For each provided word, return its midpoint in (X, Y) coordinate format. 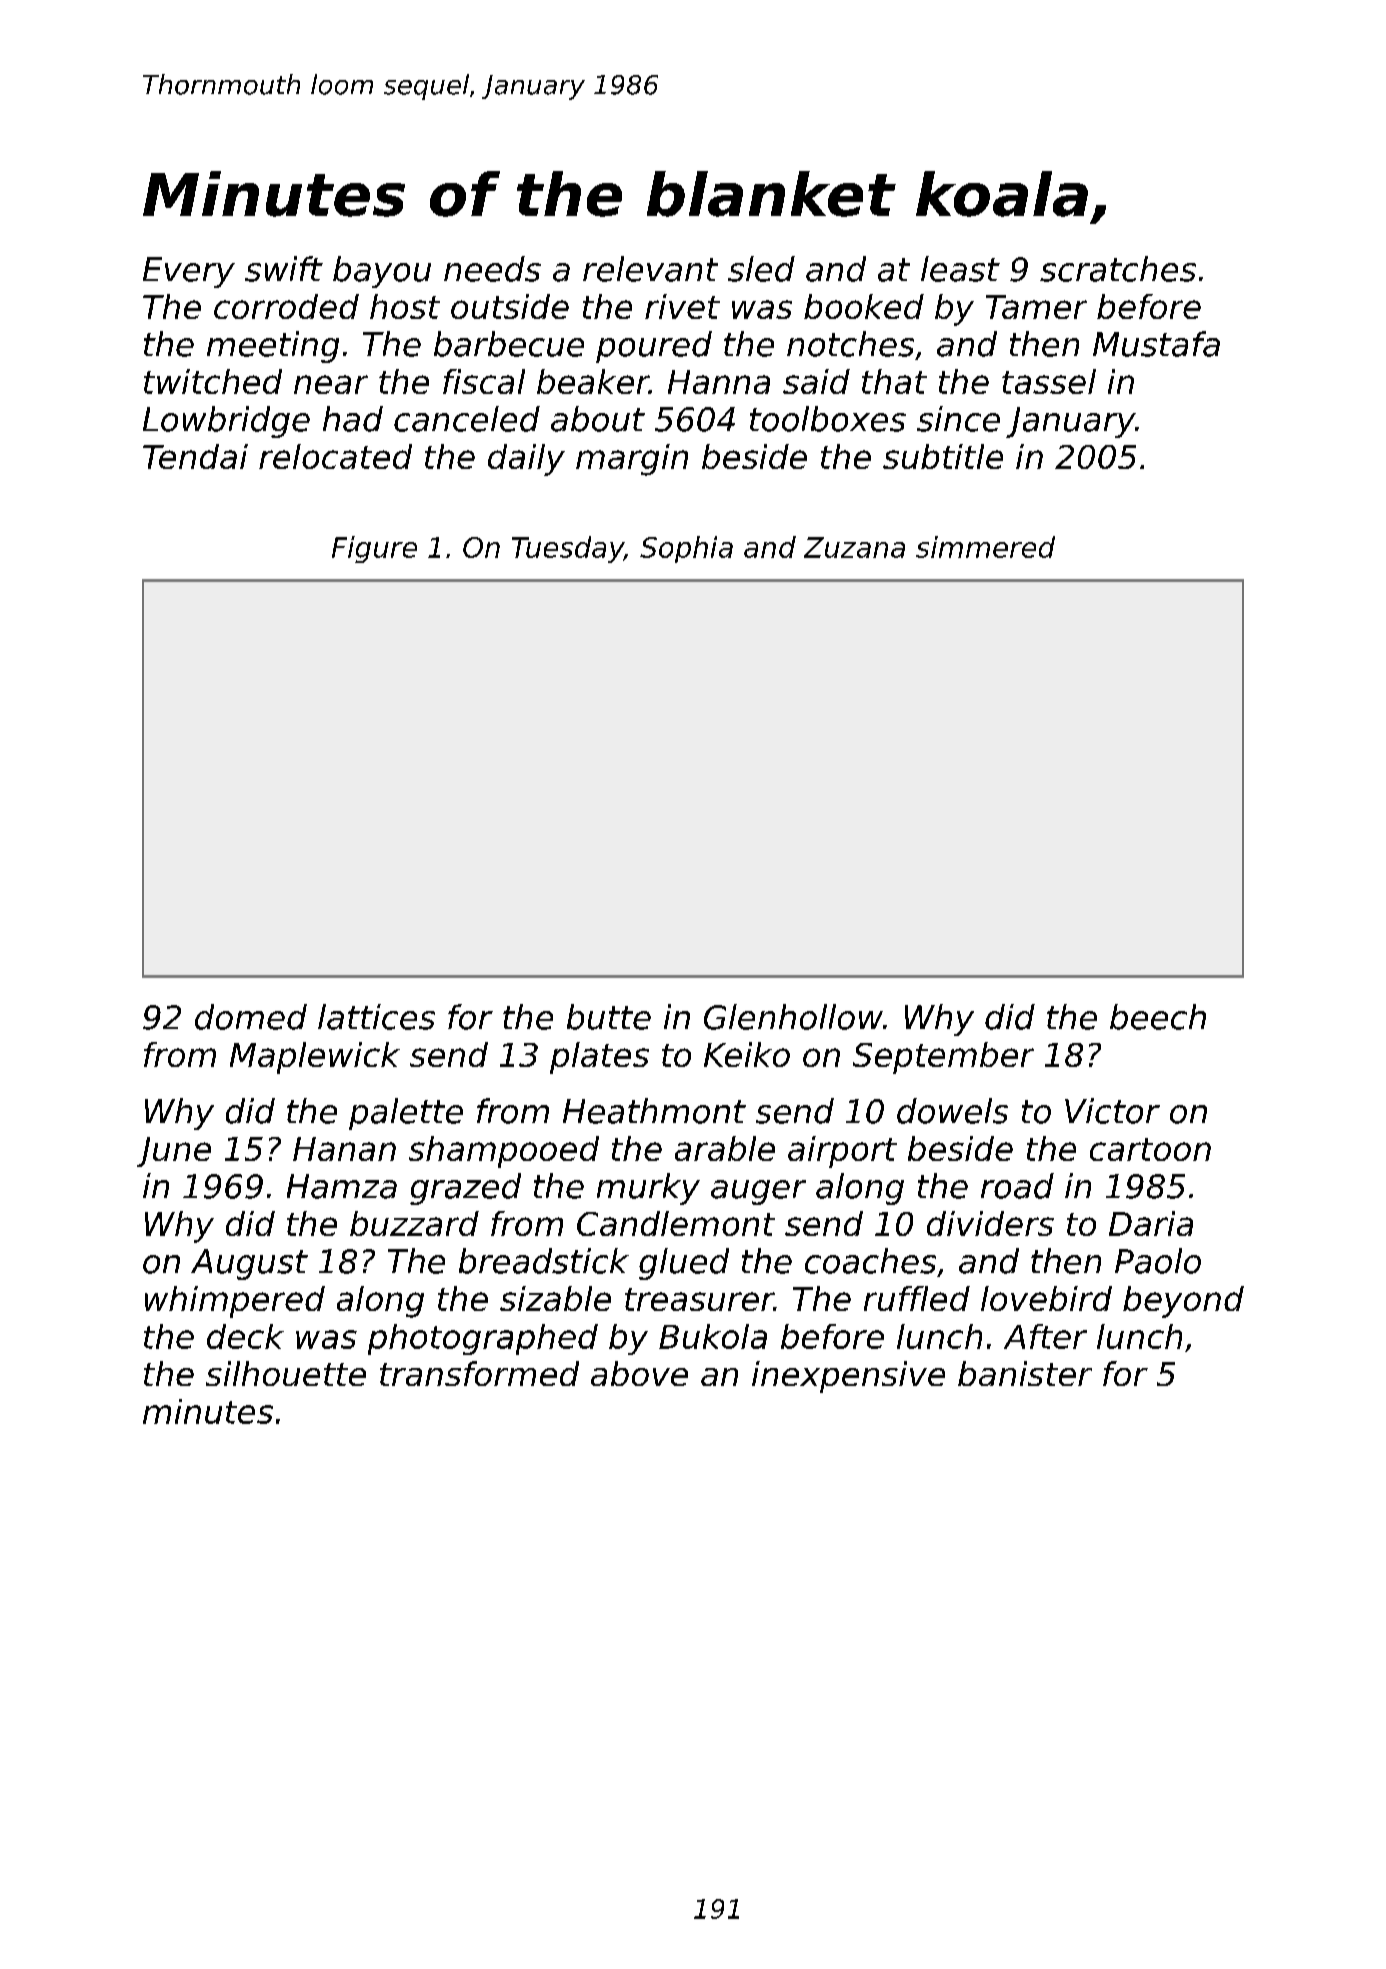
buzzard (414, 1223)
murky (648, 1189)
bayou (382, 272)
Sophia (686, 549)
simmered (985, 547)
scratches (1118, 269)
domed (251, 1017)
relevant (650, 269)
